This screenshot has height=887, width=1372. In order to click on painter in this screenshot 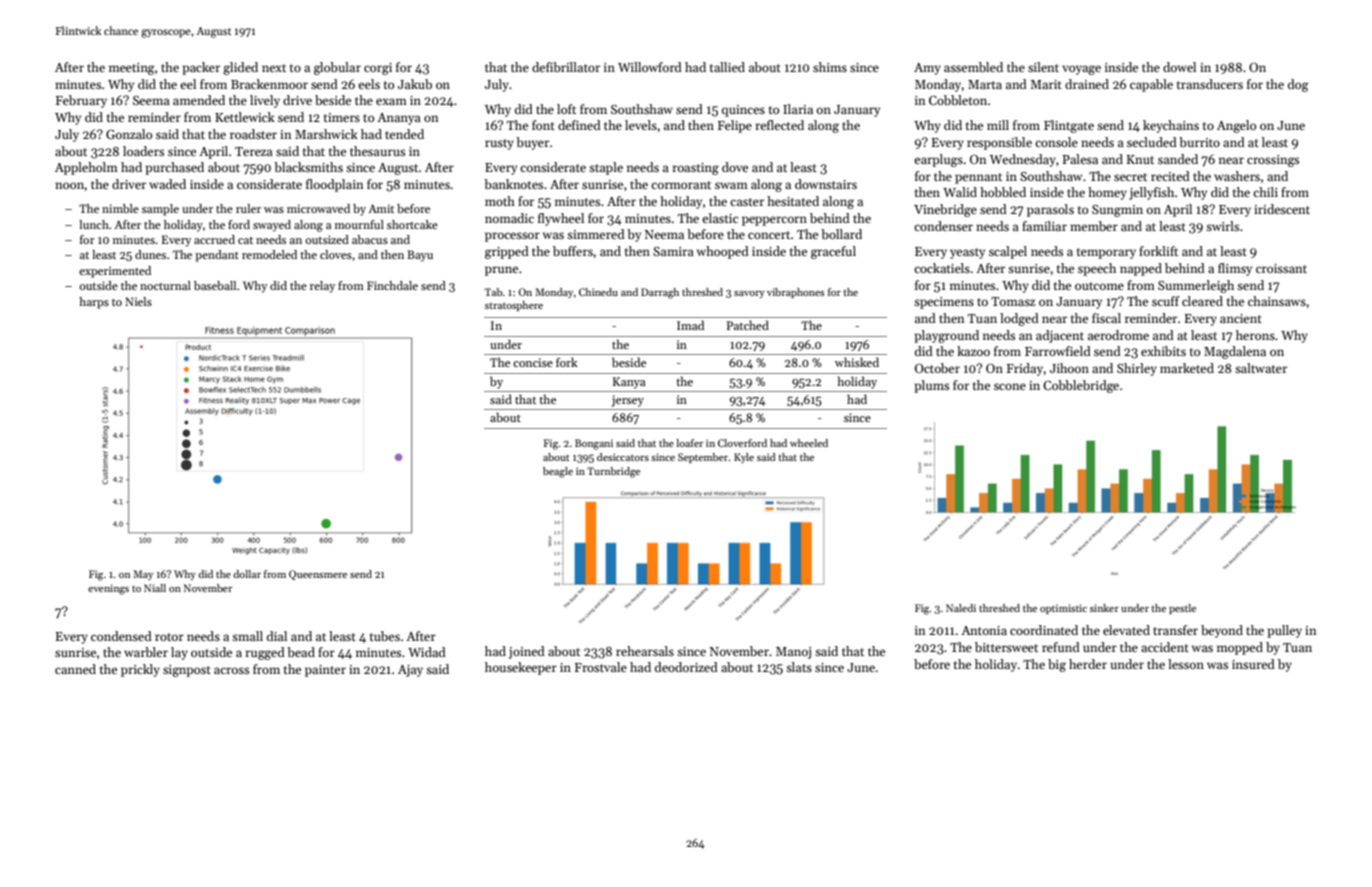, I will do `click(325, 671)`.
